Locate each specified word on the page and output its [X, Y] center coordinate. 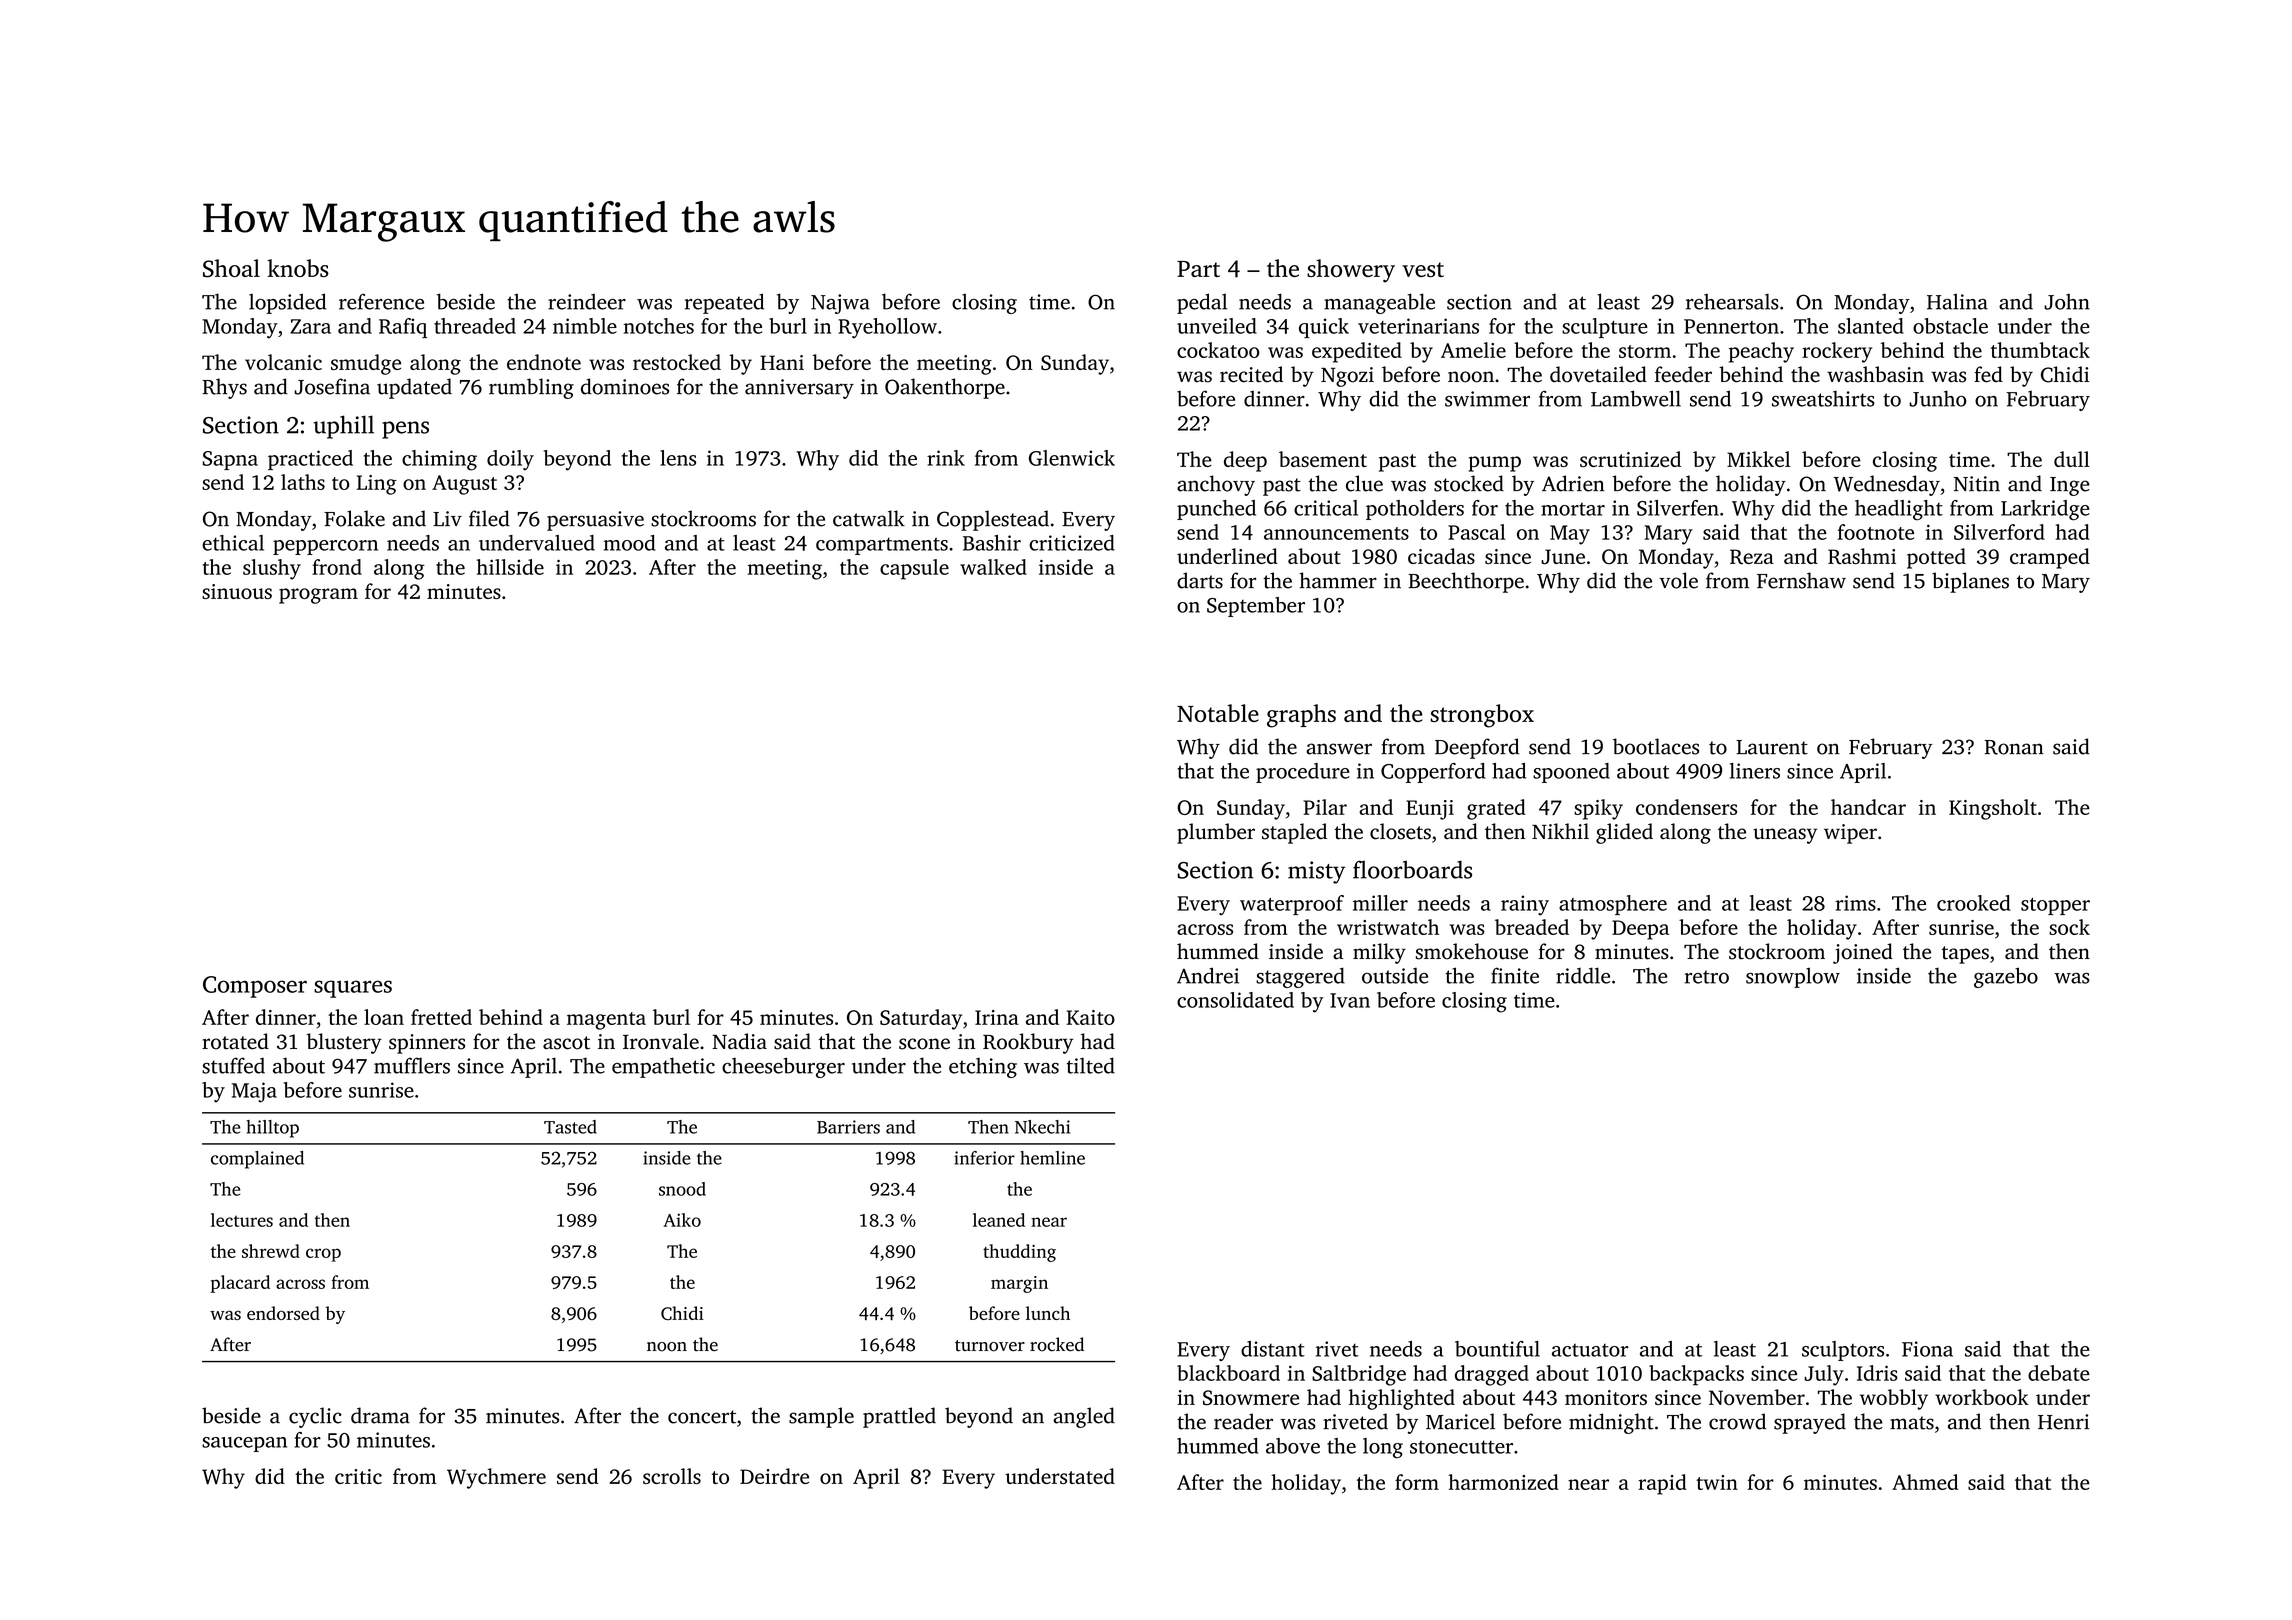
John [2067, 302]
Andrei [1208, 975]
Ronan [2014, 747]
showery [1351, 271]
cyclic [315, 1417]
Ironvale [661, 1041]
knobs [298, 268]
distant [1273, 1349]
